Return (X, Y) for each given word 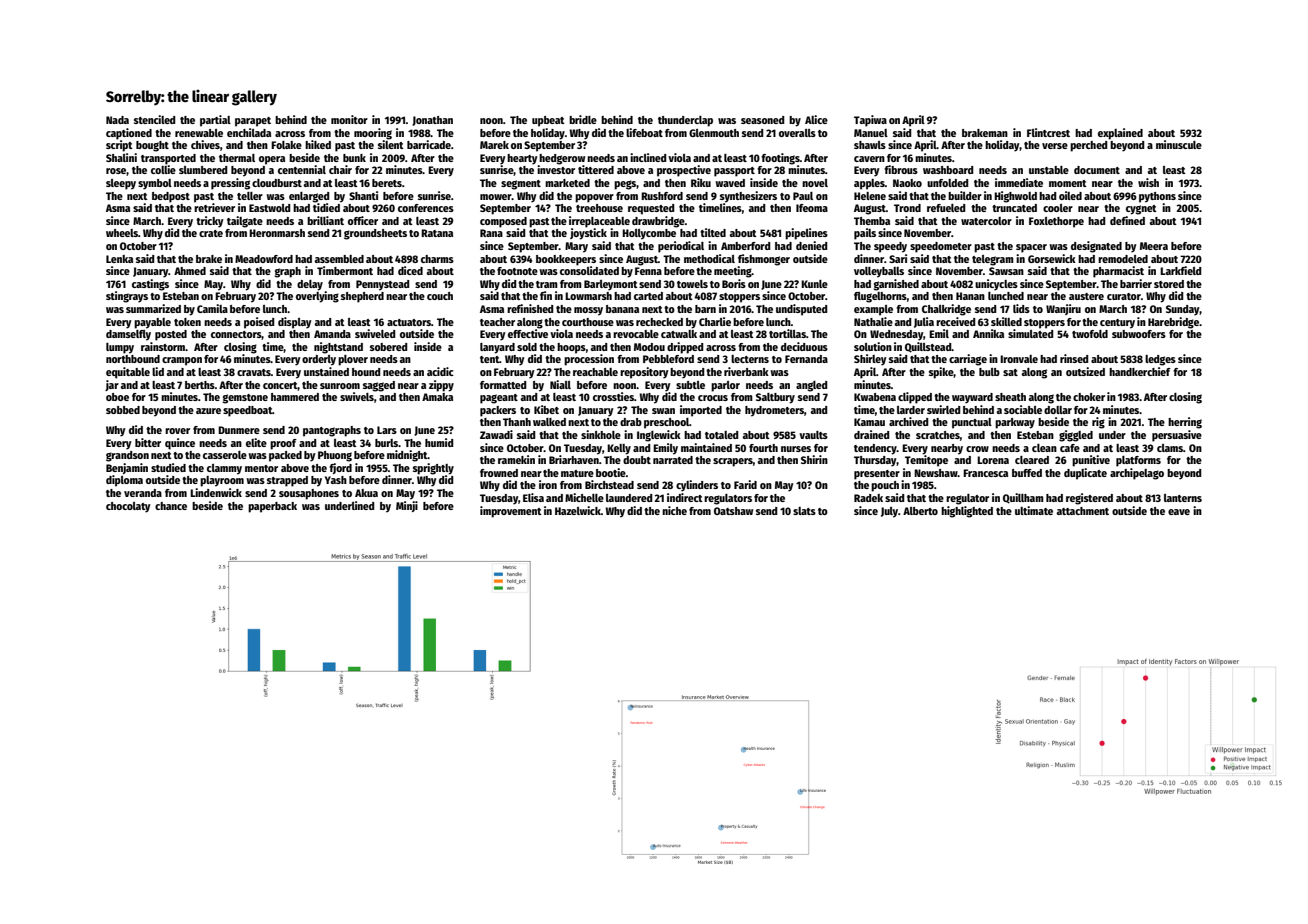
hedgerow (562, 159)
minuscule (1179, 144)
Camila (212, 308)
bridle (583, 119)
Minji (407, 506)
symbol (155, 184)
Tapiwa (870, 121)
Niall (560, 384)
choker (1089, 397)
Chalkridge (946, 310)
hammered (295, 397)
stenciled (155, 119)
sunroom (340, 386)
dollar (1058, 410)
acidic (440, 371)
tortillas (787, 333)
